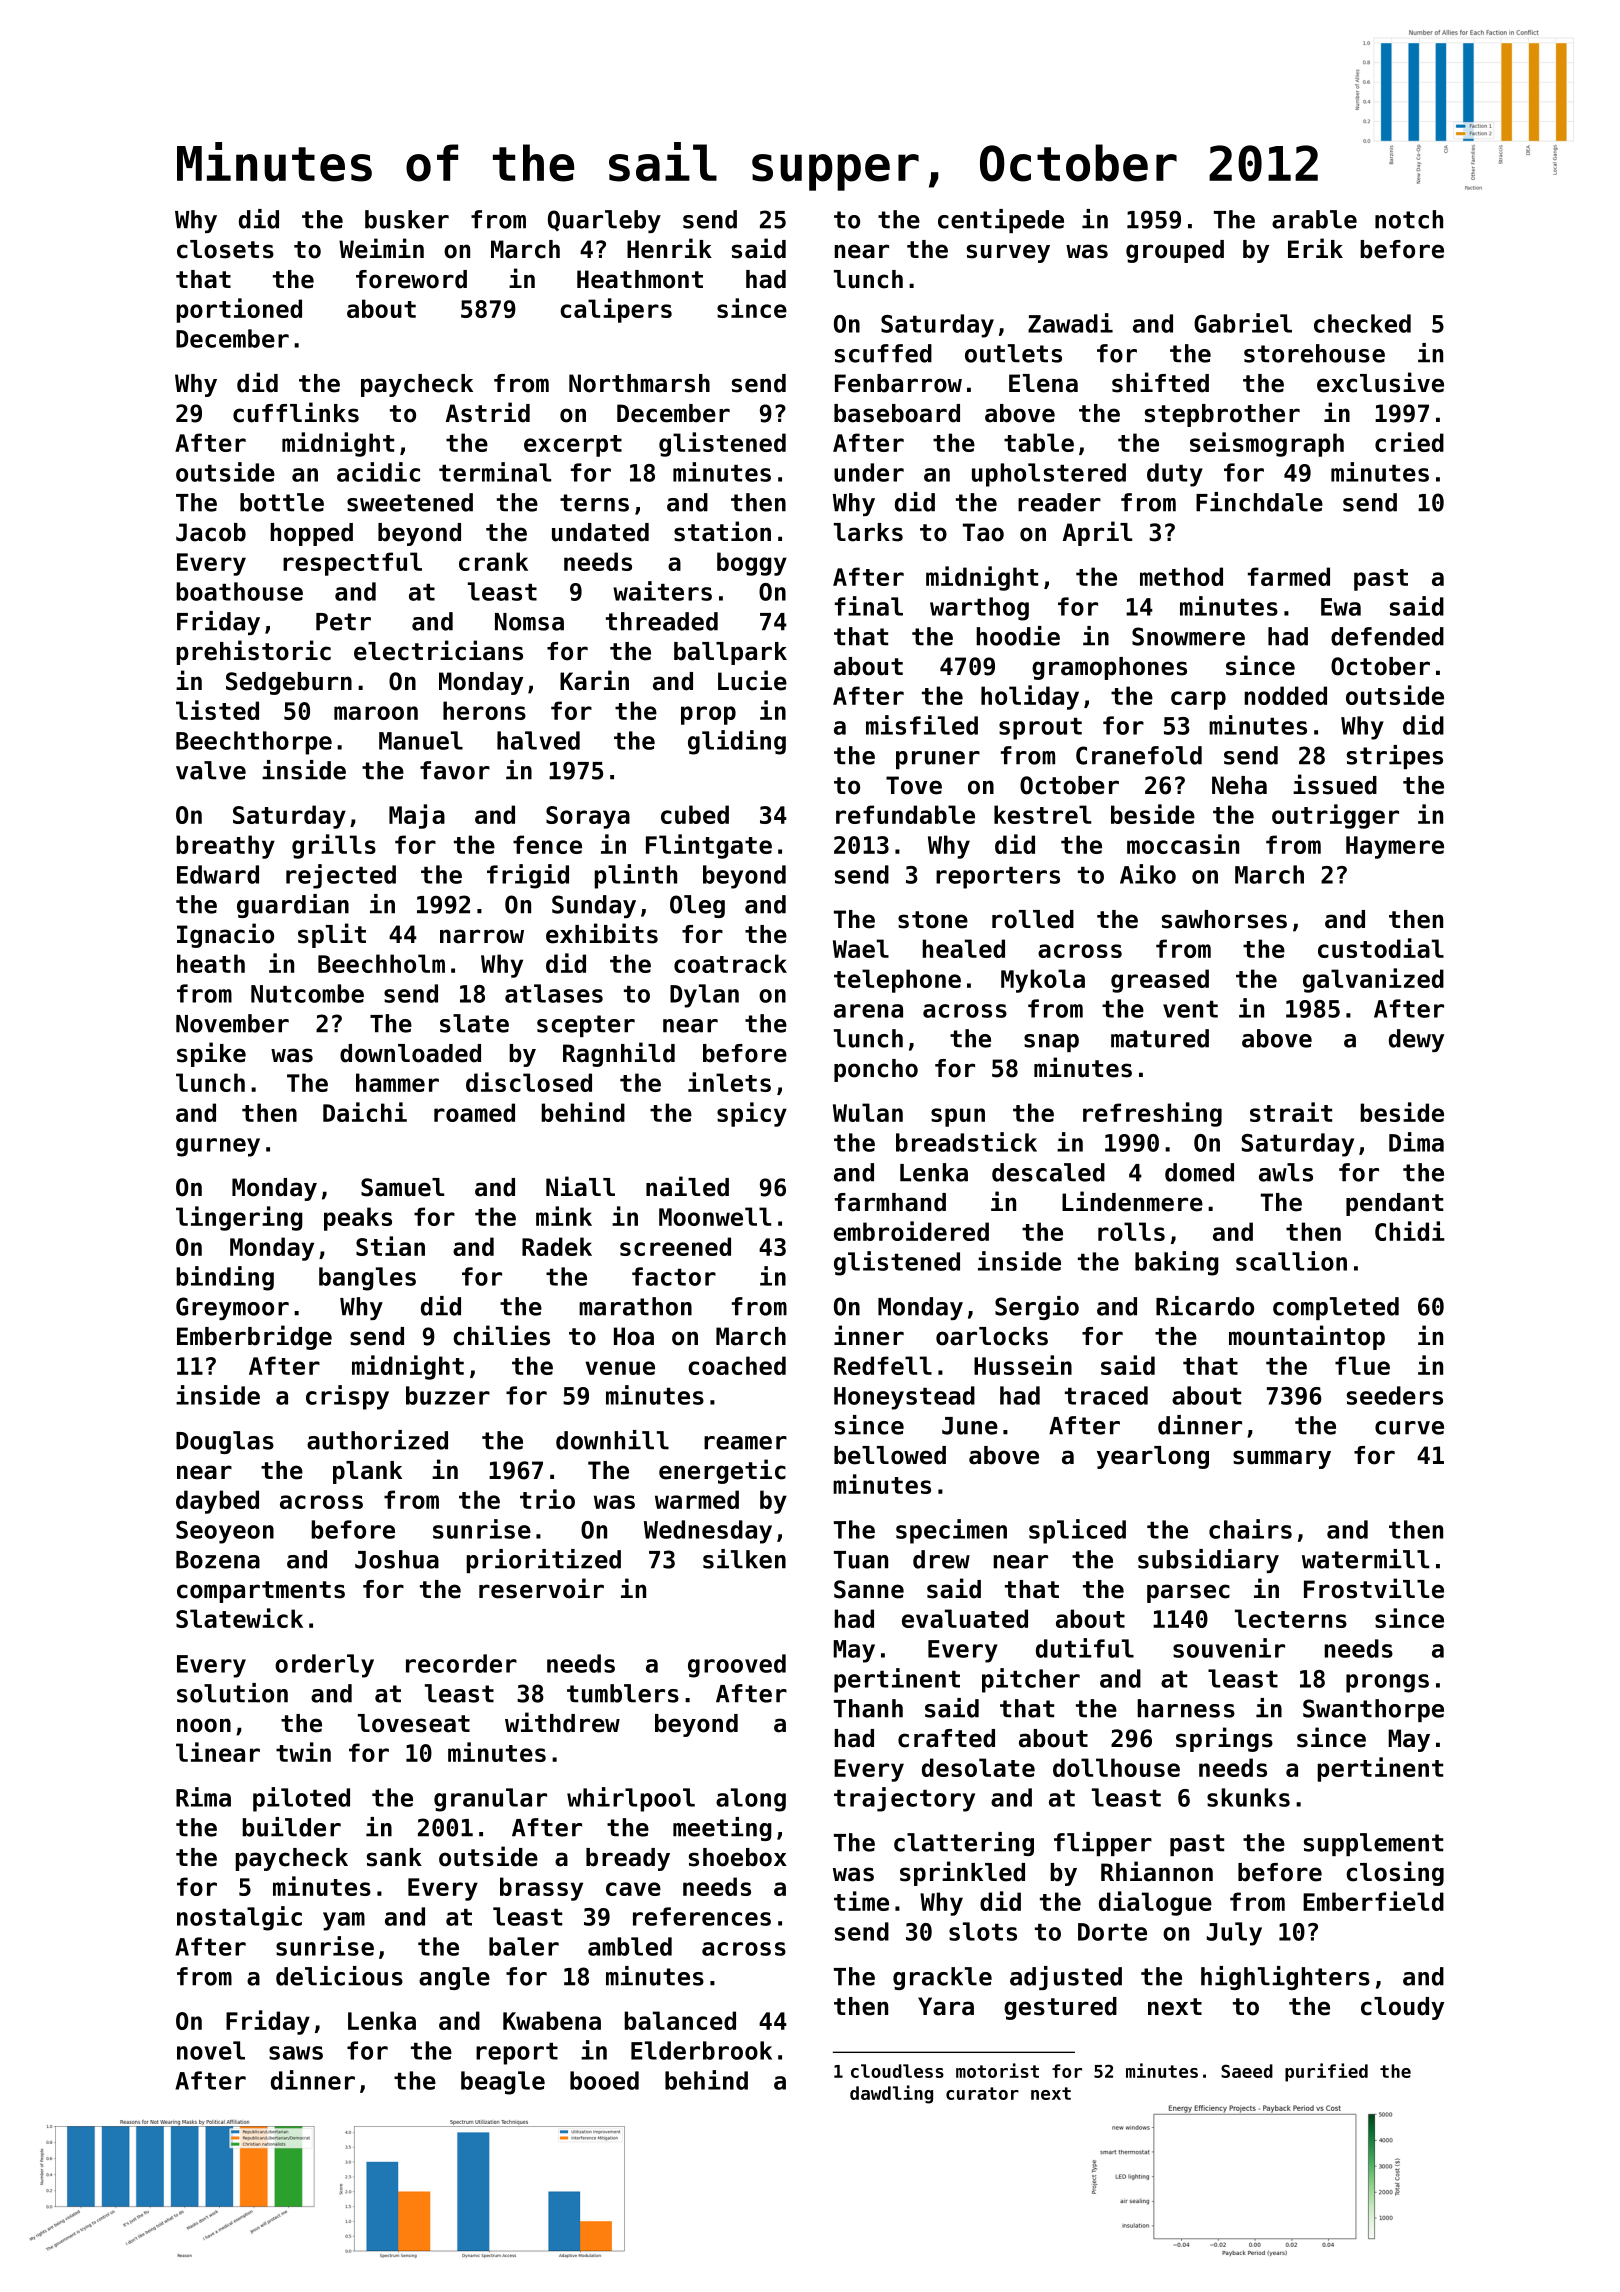 This screenshot has height=2292, width=1620. Describe the element at coordinates (254, 1337) in the screenshot. I see `Emberbridge` at that location.
